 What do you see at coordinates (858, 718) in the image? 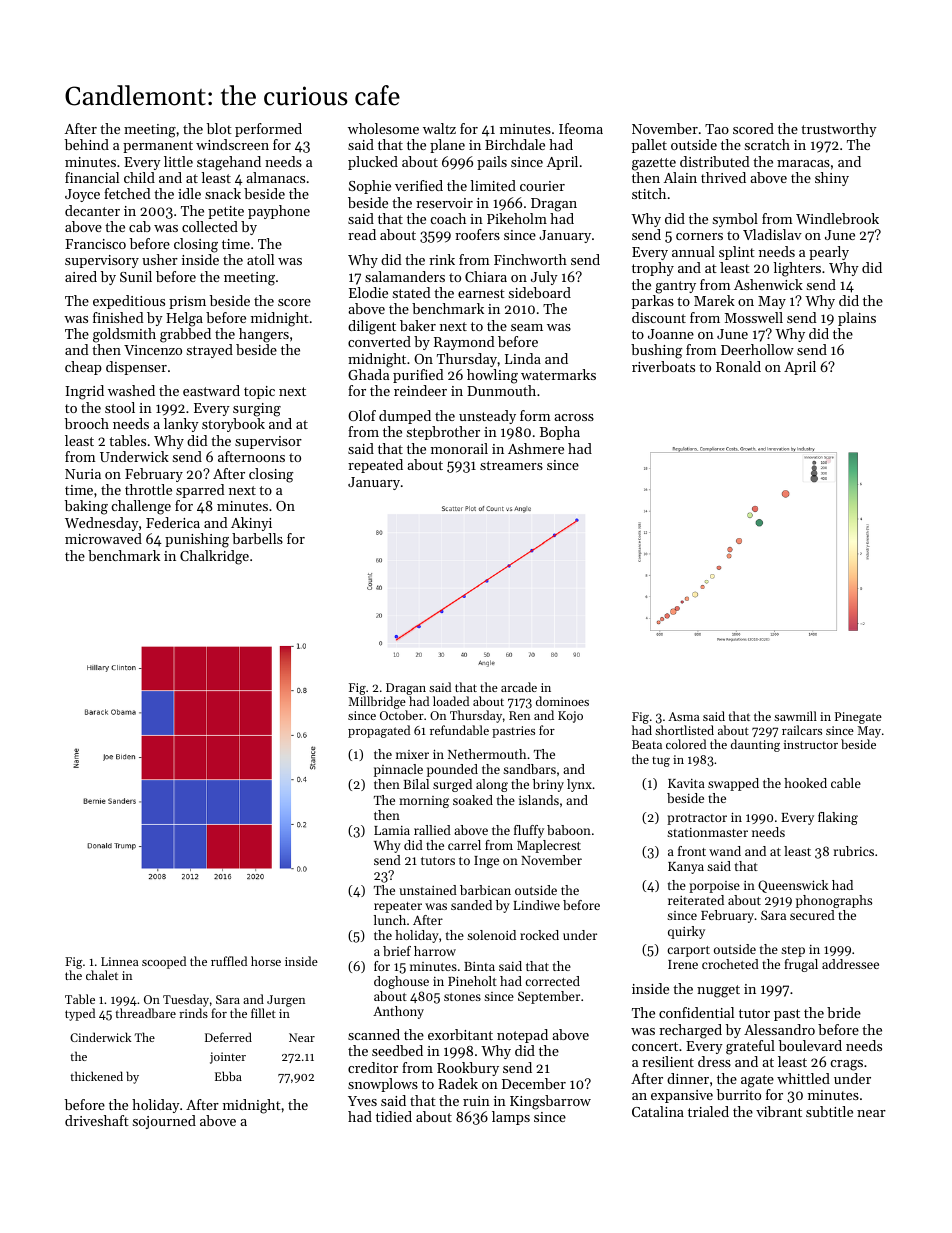
I see `Pinegate` at bounding box center [858, 718].
